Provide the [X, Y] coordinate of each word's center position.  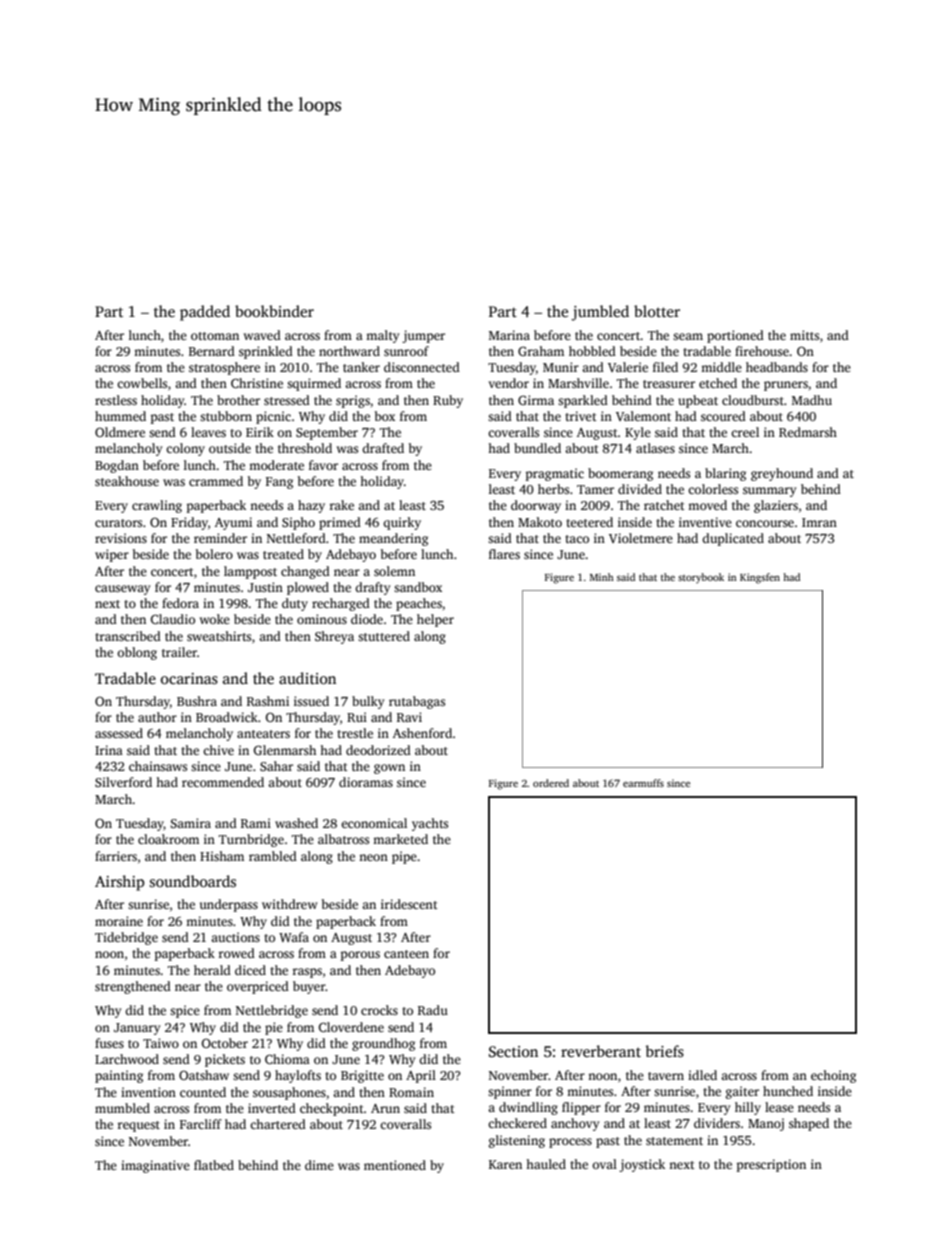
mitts [804, 335]
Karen [505, 1164]
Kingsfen [760, 578]
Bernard [212, 351]
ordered [551, 783]
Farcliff [201, 1124]
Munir [561, 367]
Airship [120, 883]
